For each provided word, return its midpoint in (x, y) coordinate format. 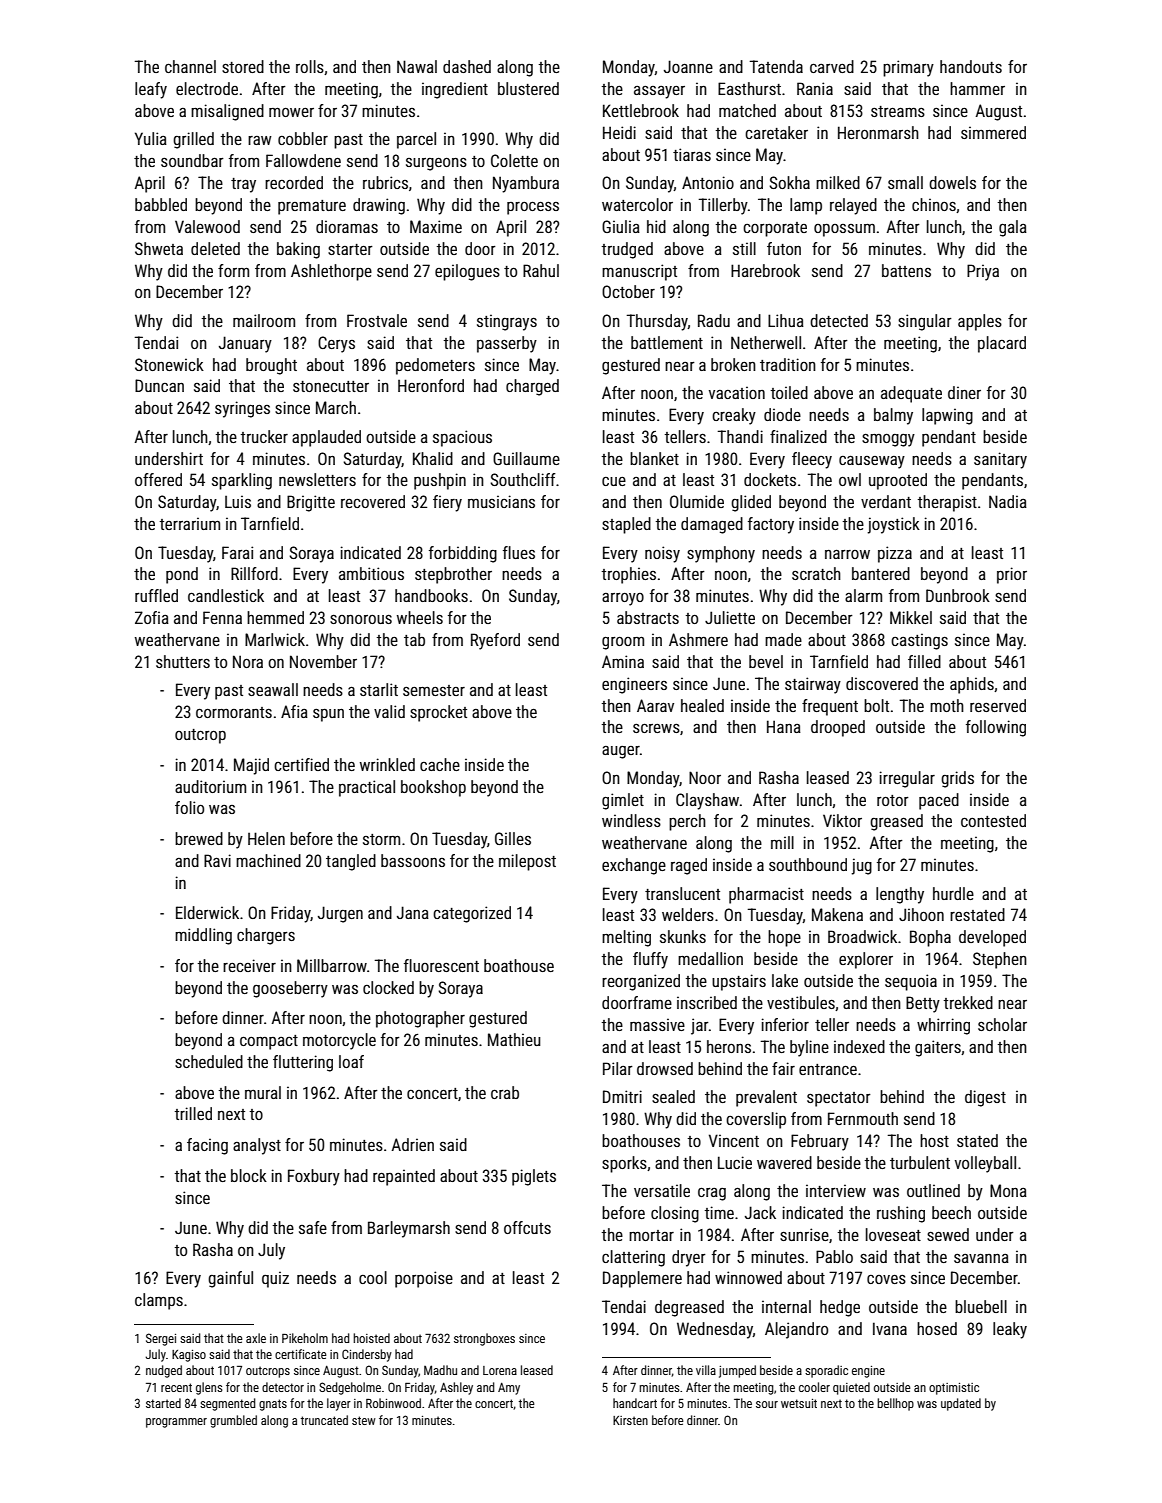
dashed (467, 66)
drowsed (665, 1068)
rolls (310, 66)
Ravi (217, 860)
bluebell (981, 1306)
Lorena (500, 1370)
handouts (971, 66)
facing (207, 1146)
